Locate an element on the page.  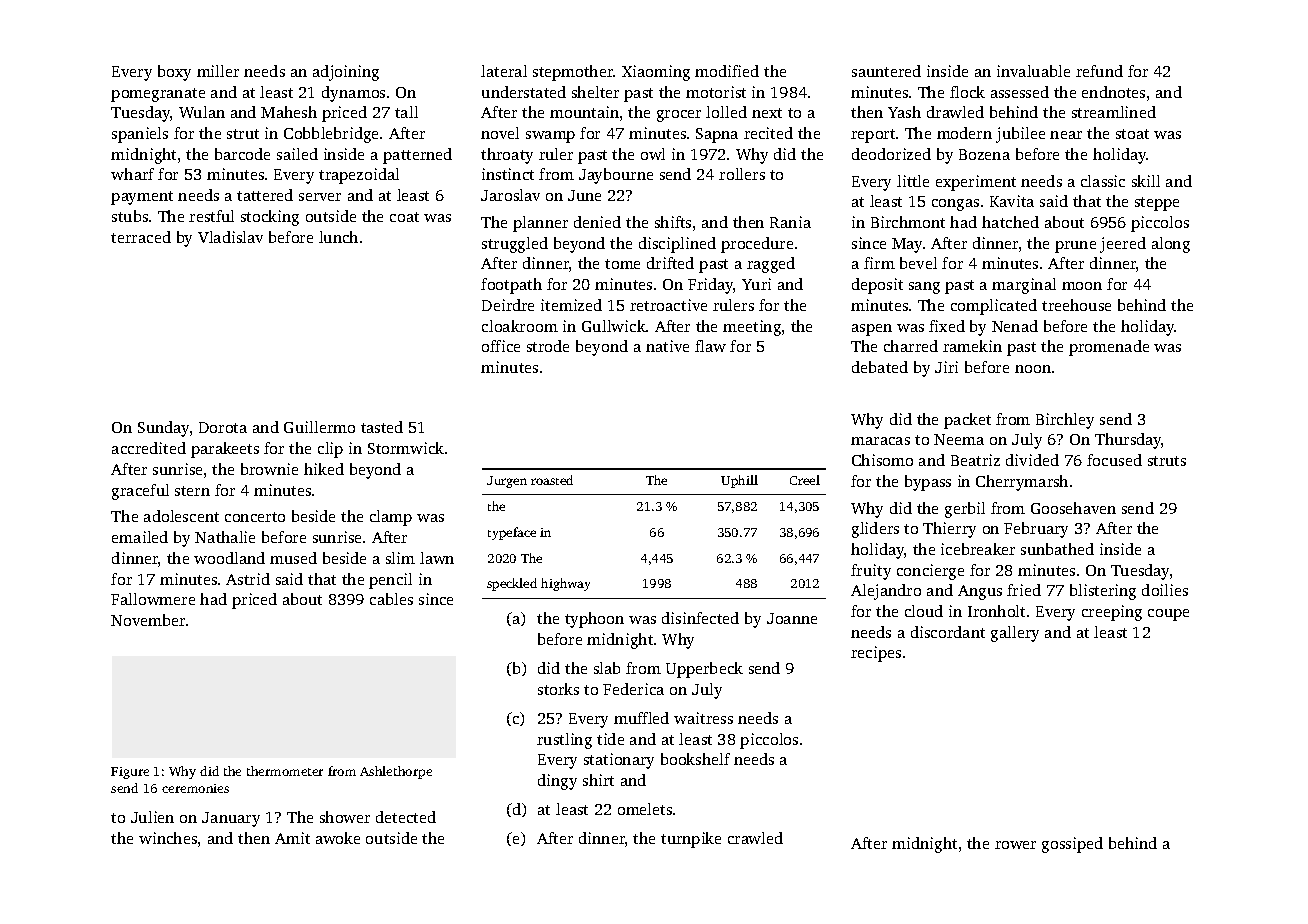
omelets is located at coordinates (645, 809).
